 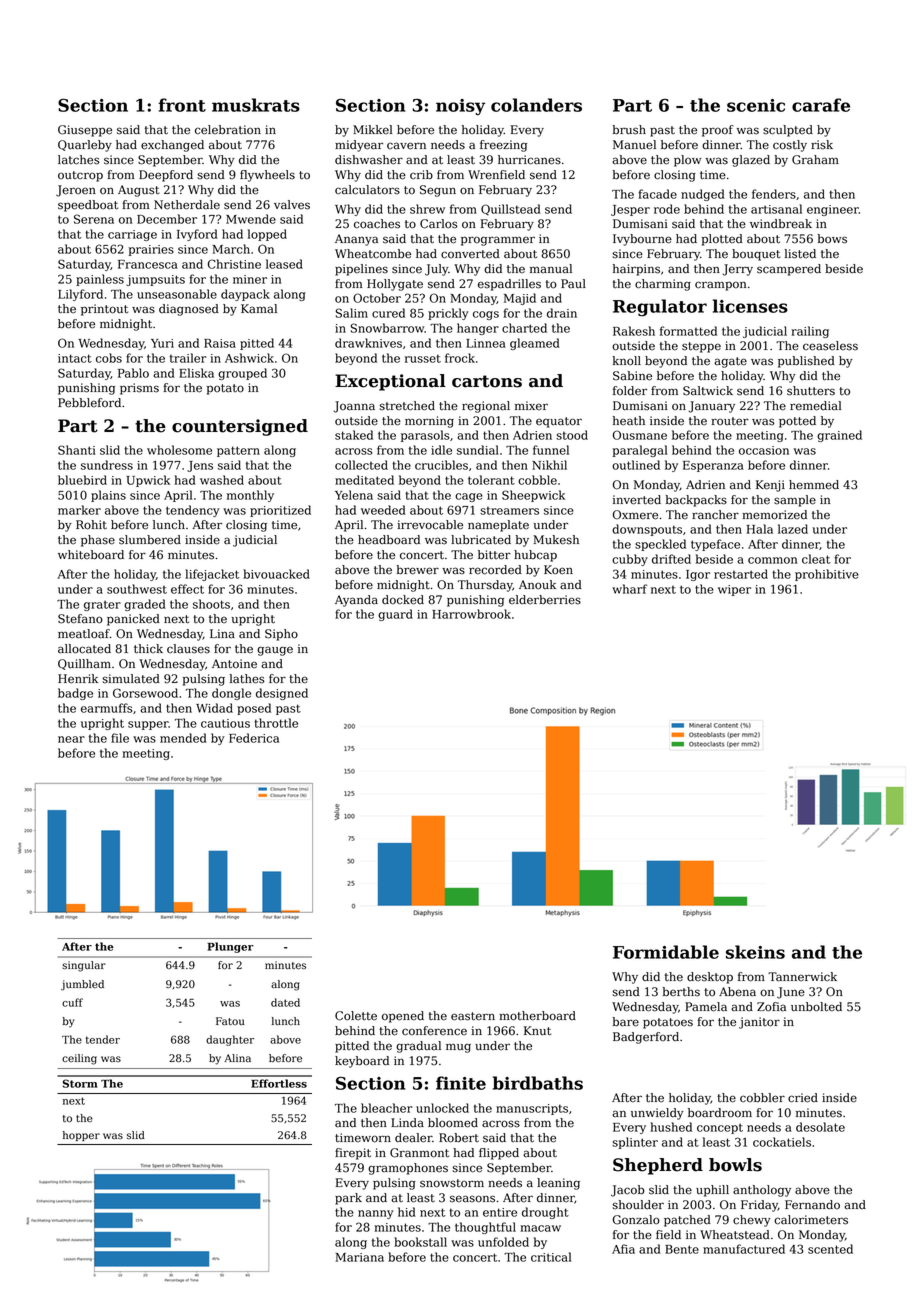 What do you see at coordinates (486, 315) in the document?
I see `cogs` at bounding box center [486, 315].
